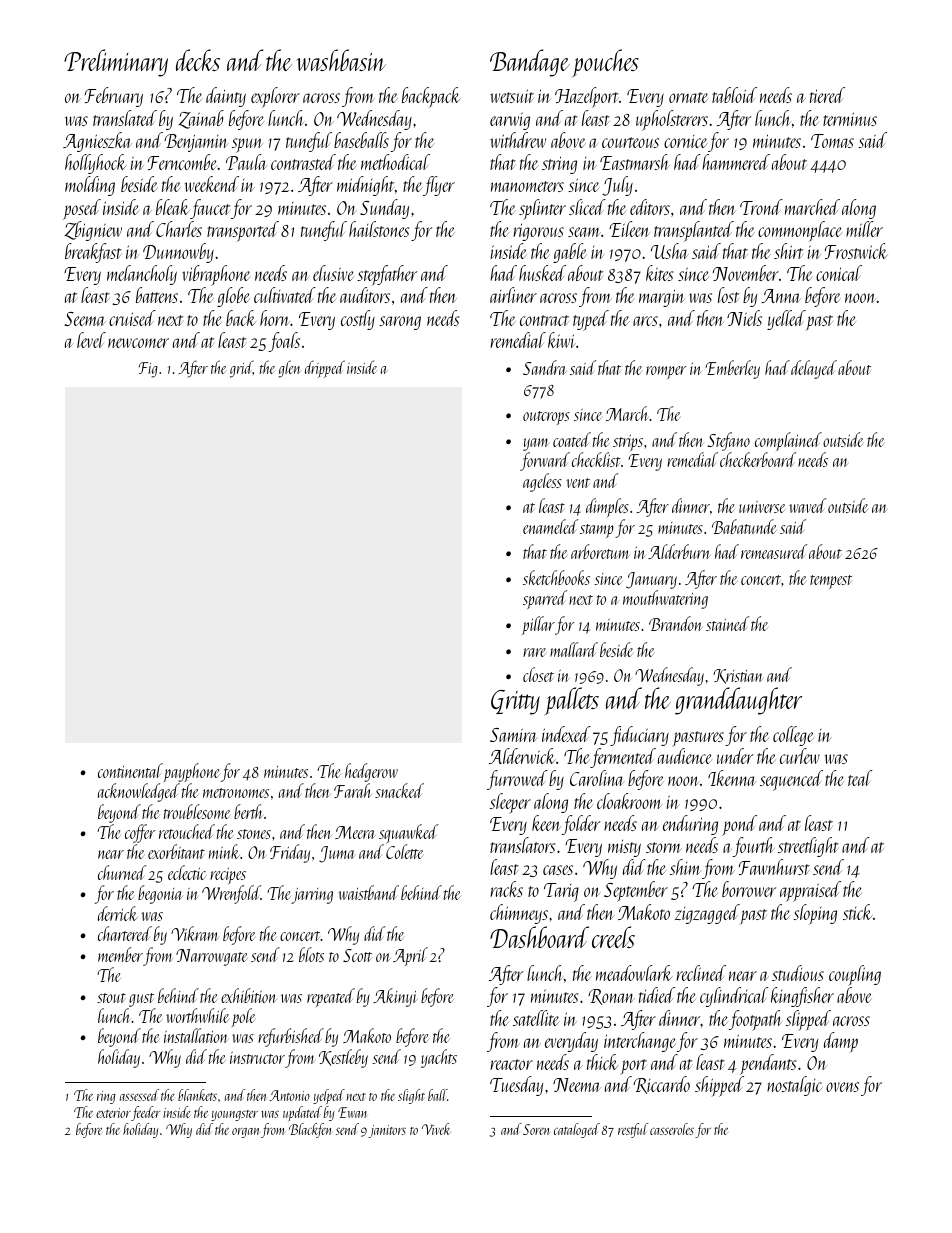  What do you see at coordinates (539, 937) in the screenshot?
I see `Dashboard` at bounding box center [539, 937].
